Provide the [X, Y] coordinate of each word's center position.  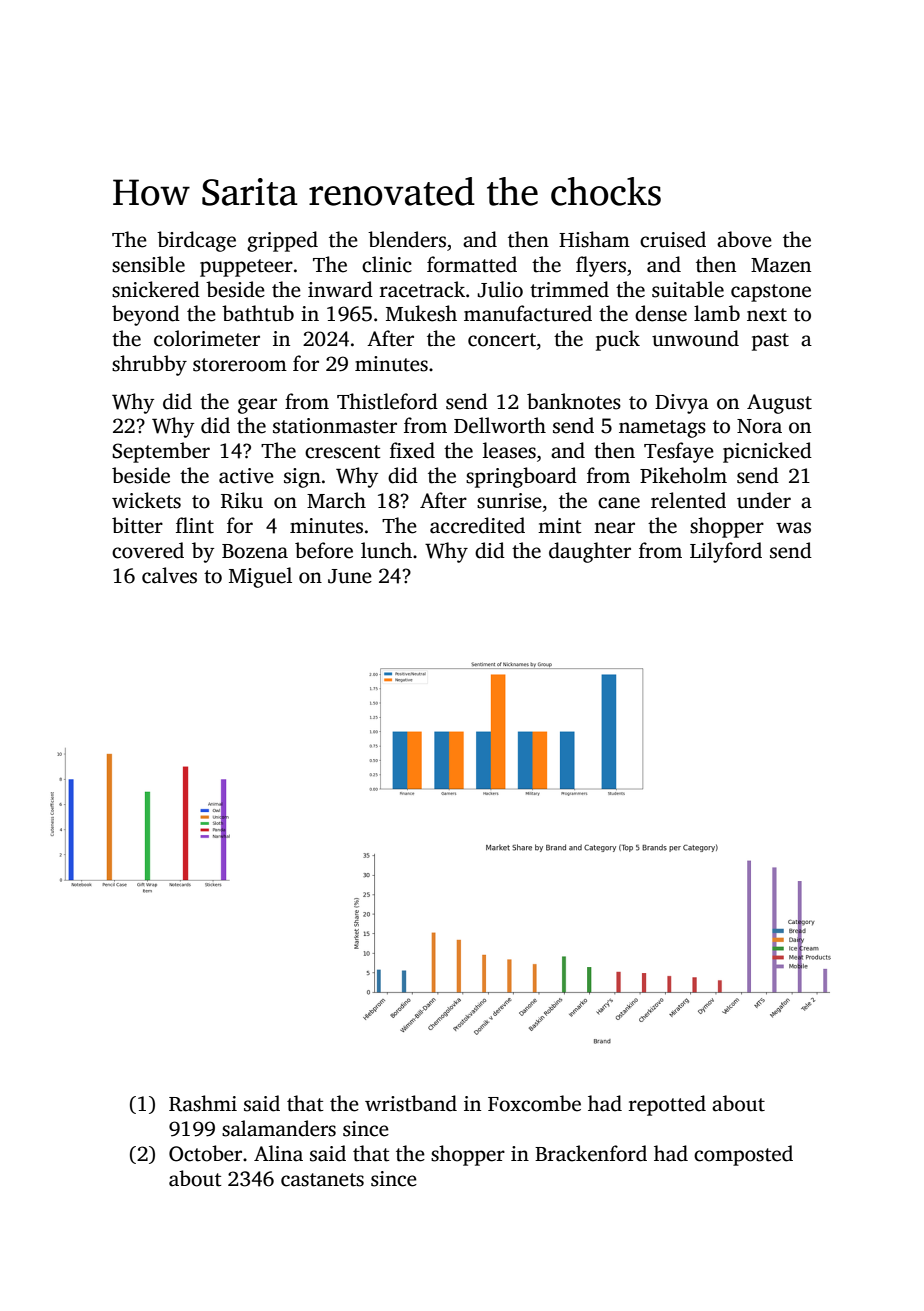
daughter [590, 552]
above [744, 239]
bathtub [258, 313]
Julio [500, 289]
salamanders [279, 1128]
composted [743, 1155]
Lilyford [726, 552]
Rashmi [203, 1103]
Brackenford [591, 1153]
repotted [667, 1105]
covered [148, 550]
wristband [411, 1103]
